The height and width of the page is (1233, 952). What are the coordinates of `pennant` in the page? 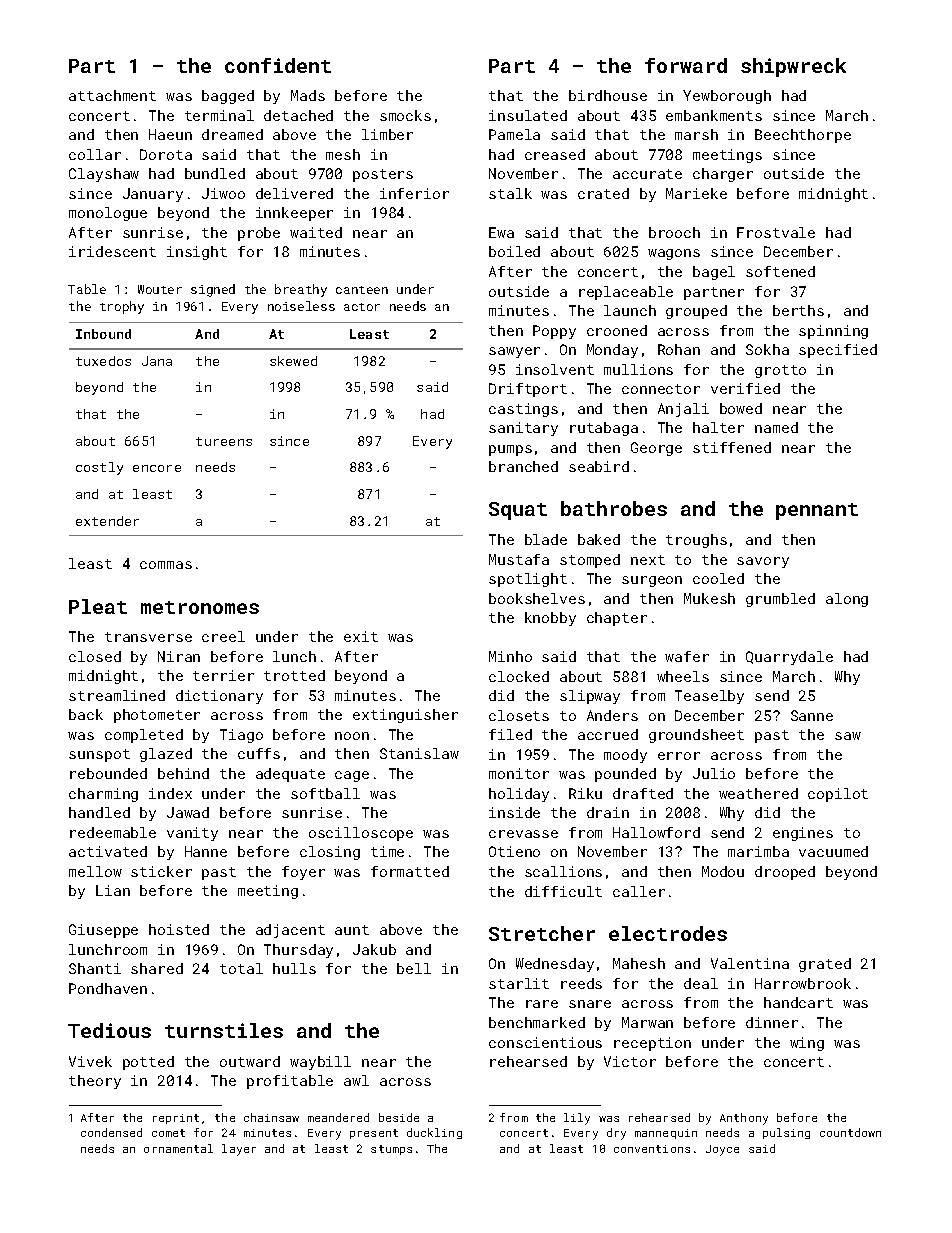 It's located at (817, 511).
